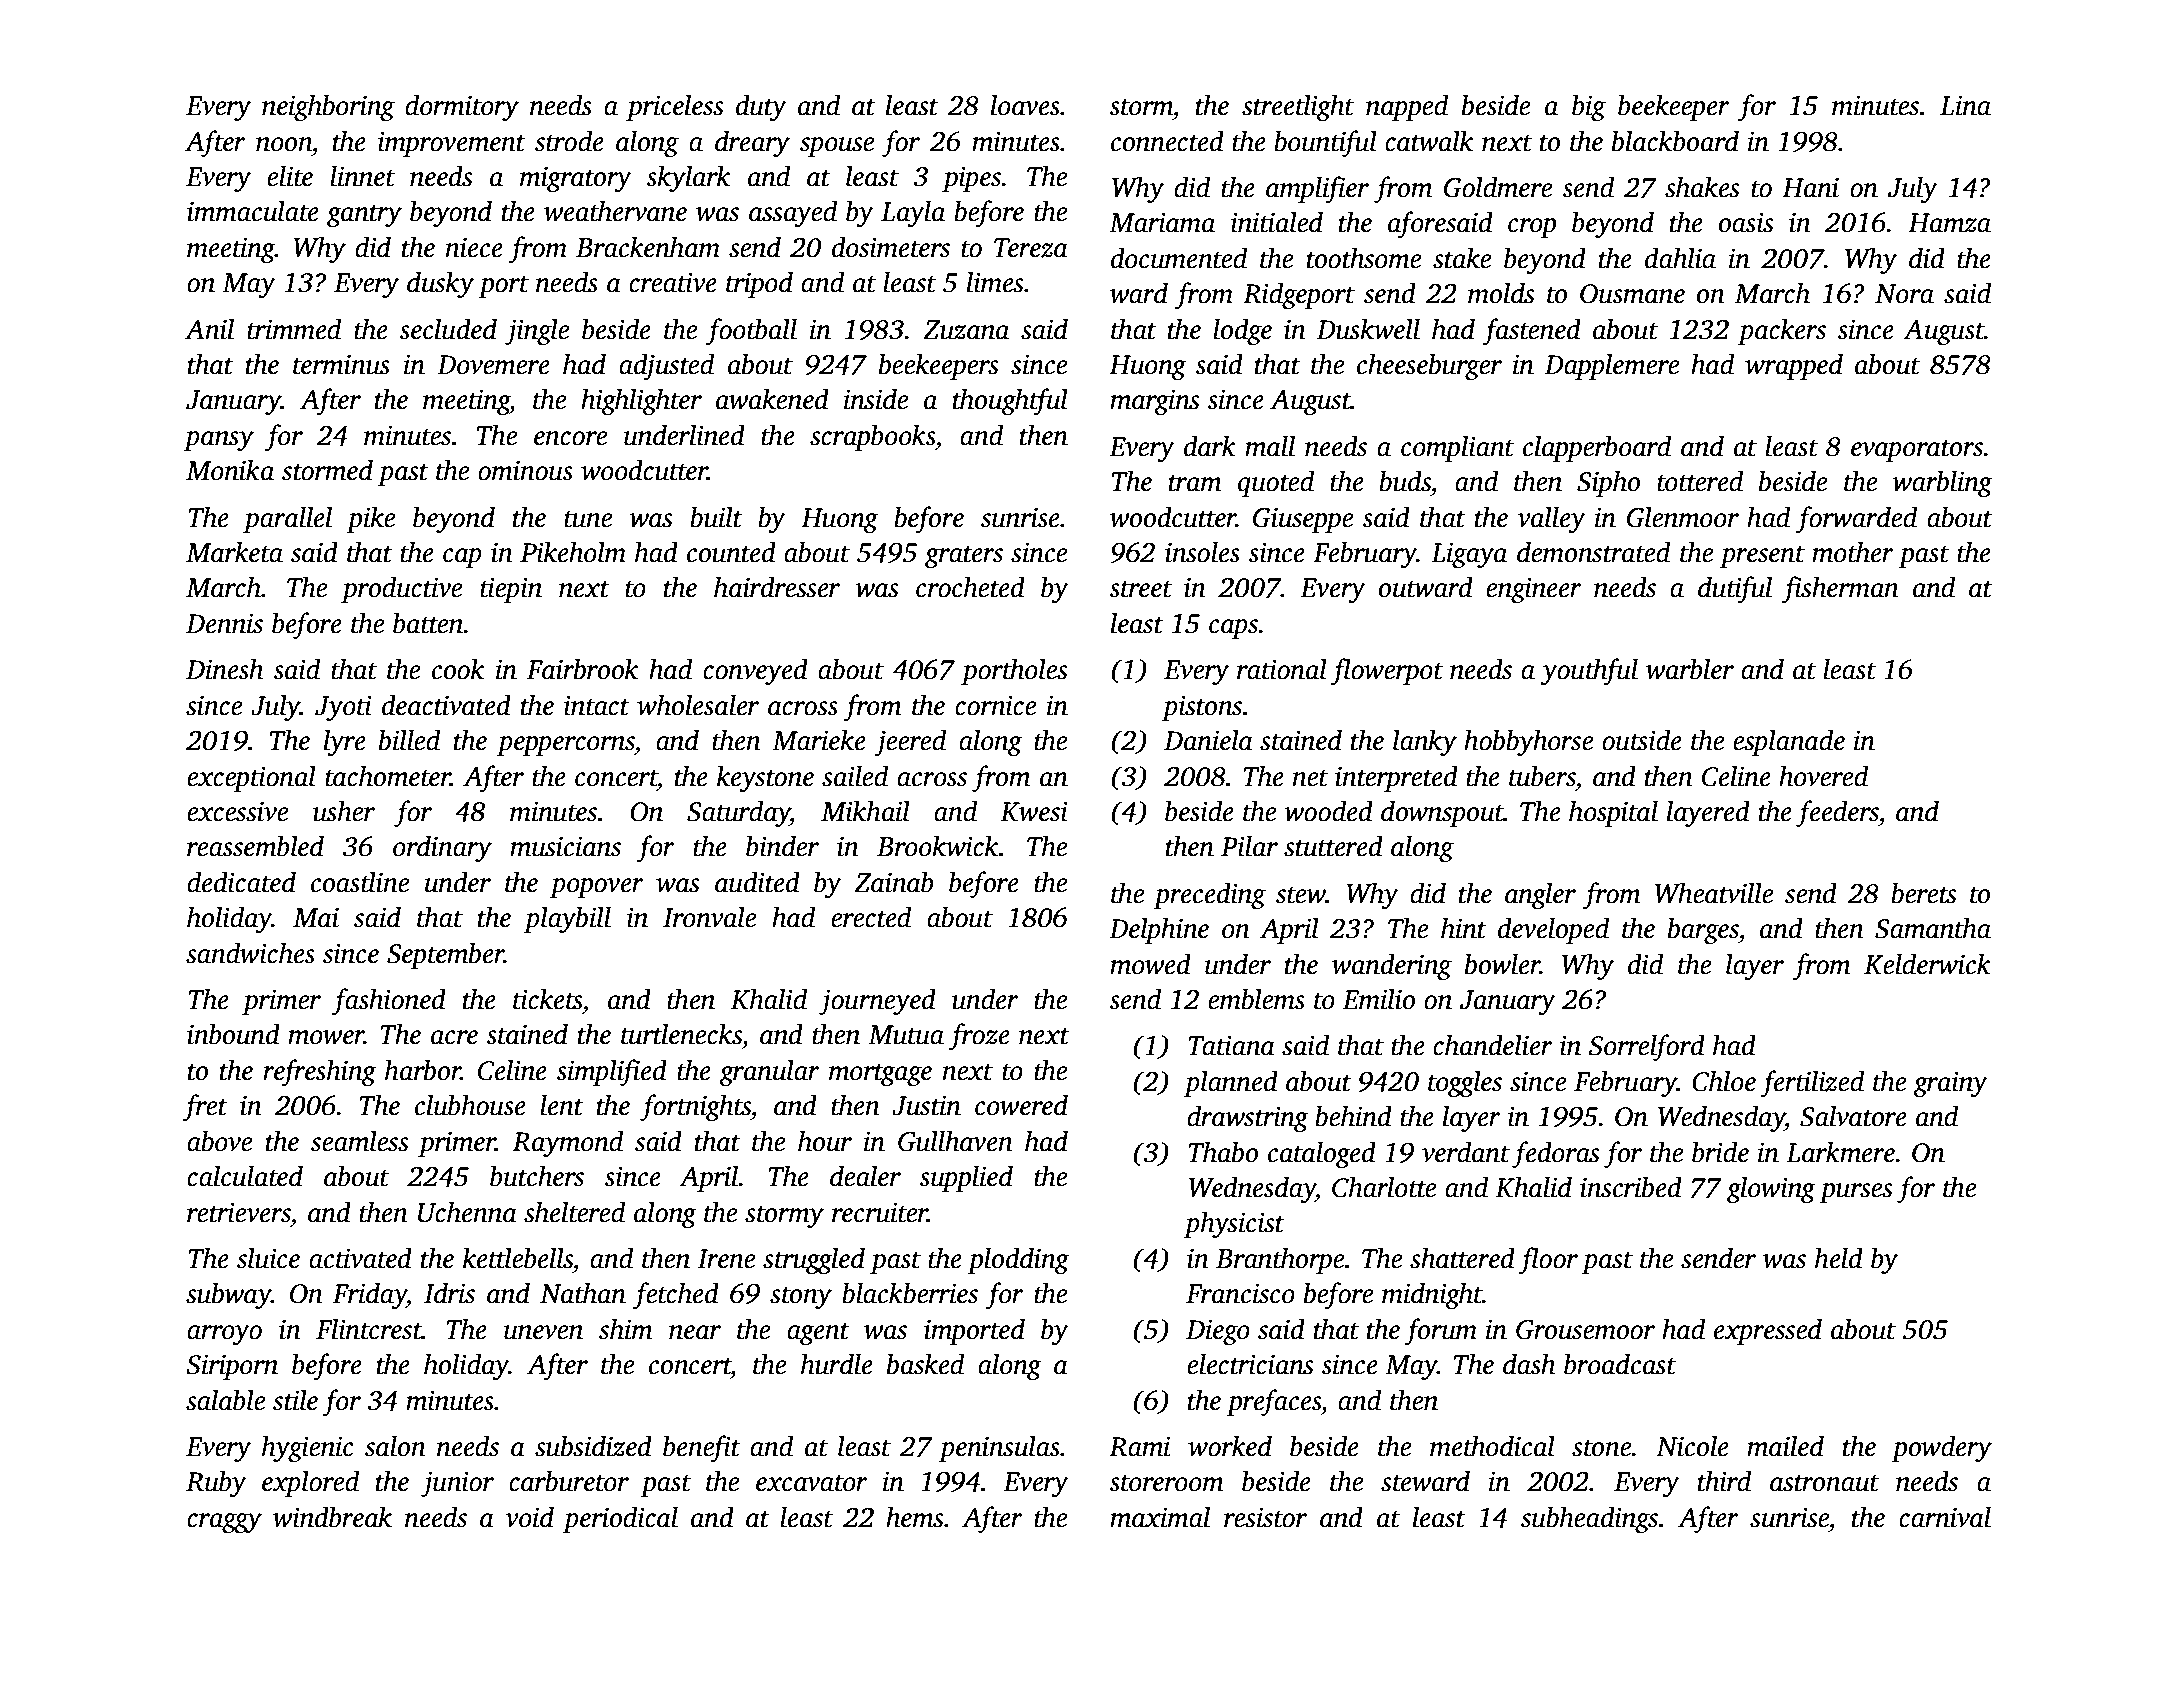 The height and width of the image is (1683, 2178). I want to click on neighboring, so click(328, 107).
